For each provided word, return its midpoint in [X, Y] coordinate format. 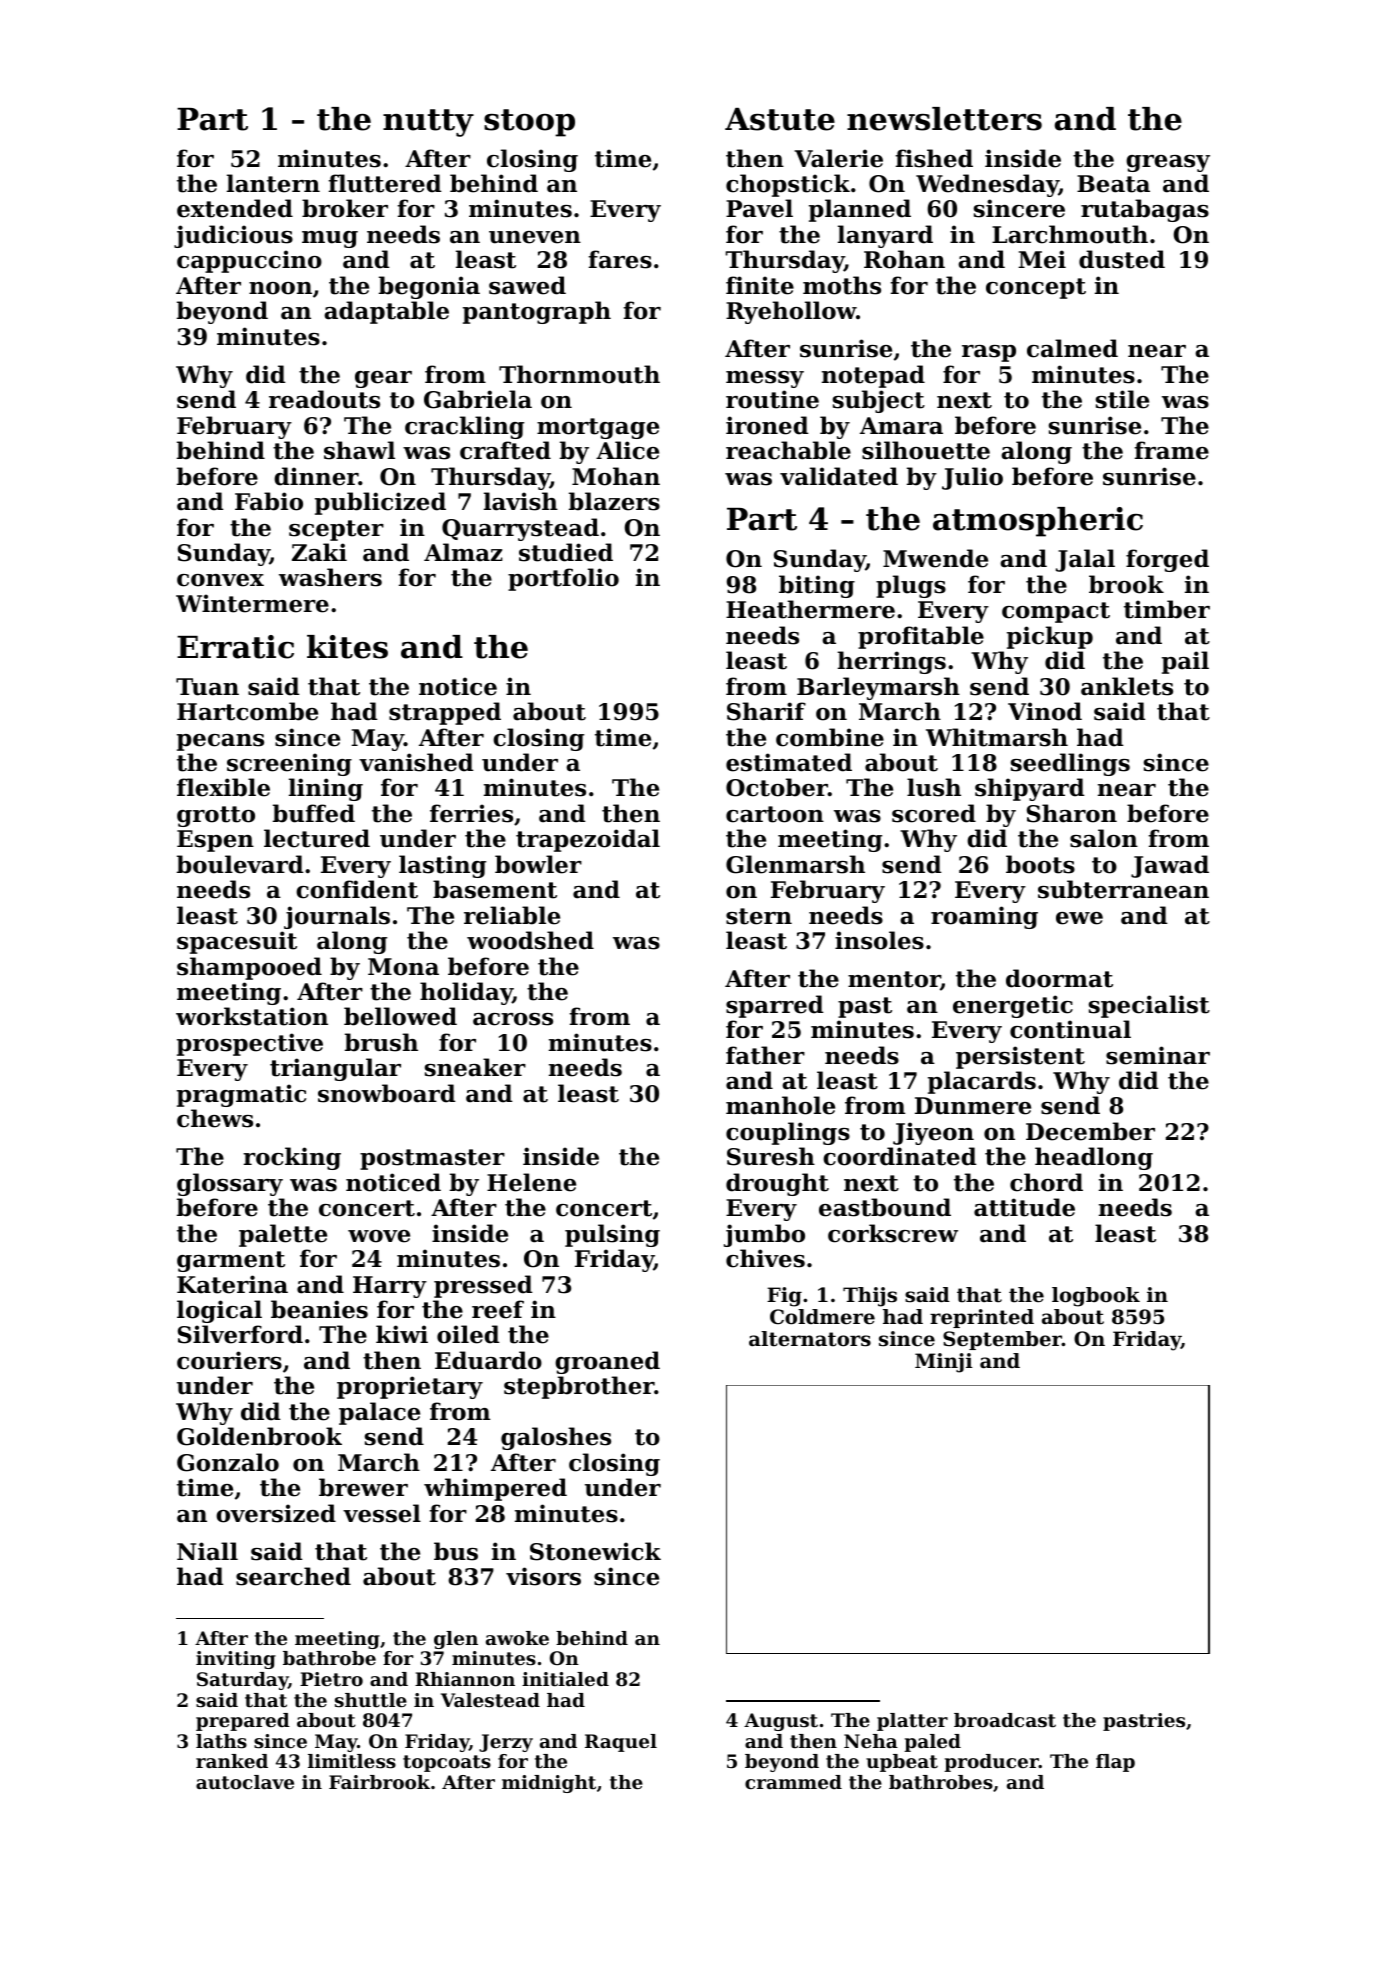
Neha [871, 1741]
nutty [428, 123]
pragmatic [241, 1095]
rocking [292, 1158]
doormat [1059, 978]
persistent [1020, 1057]
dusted [1122, 259]
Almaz [463, 552]
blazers [614, 501]
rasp [989, 353]
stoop [529, 123]
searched [293, 1576]
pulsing [612, 1235]
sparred [775, 1006]
